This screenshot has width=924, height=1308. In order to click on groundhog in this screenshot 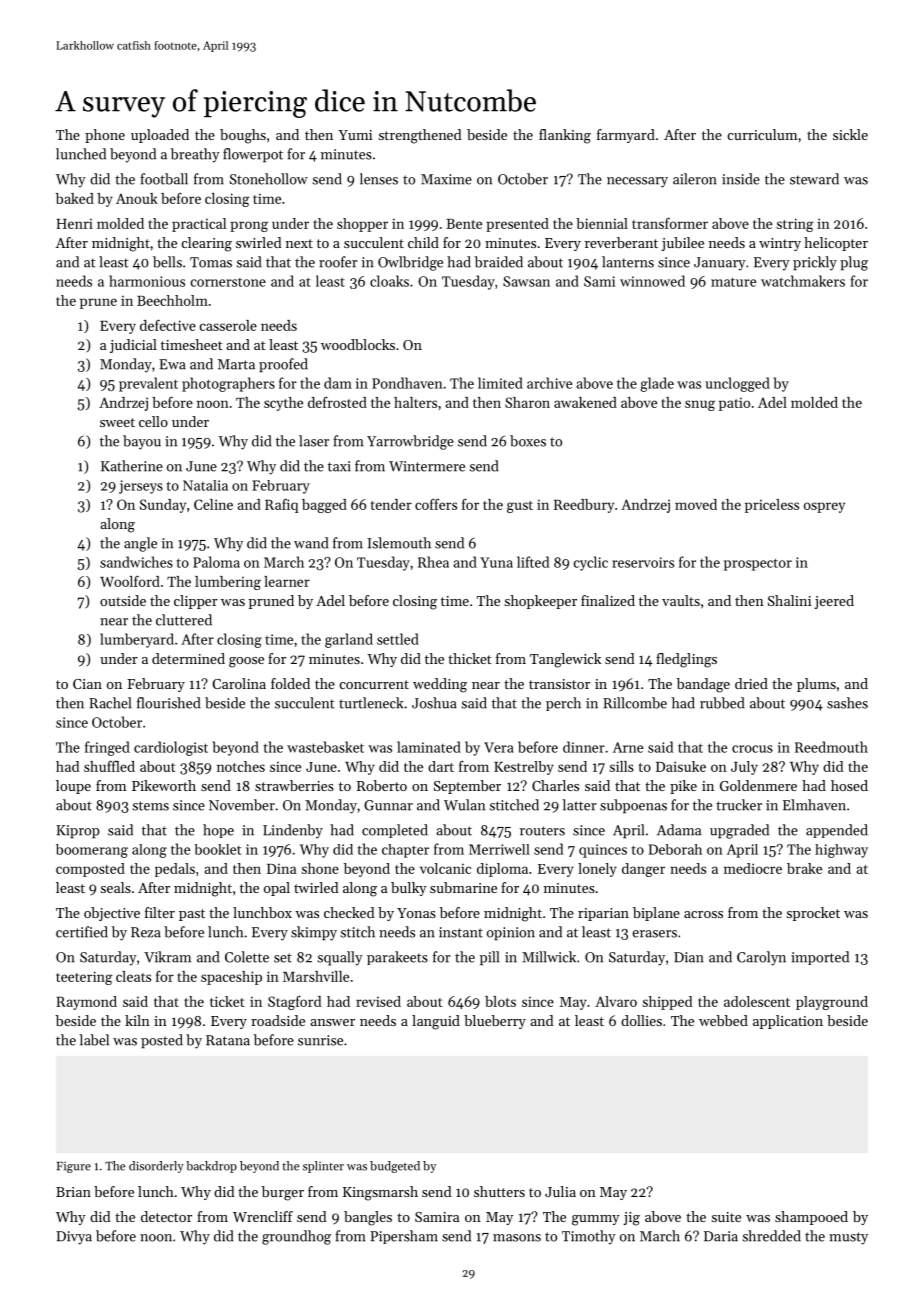, I will do `click(296, 1237)`.
